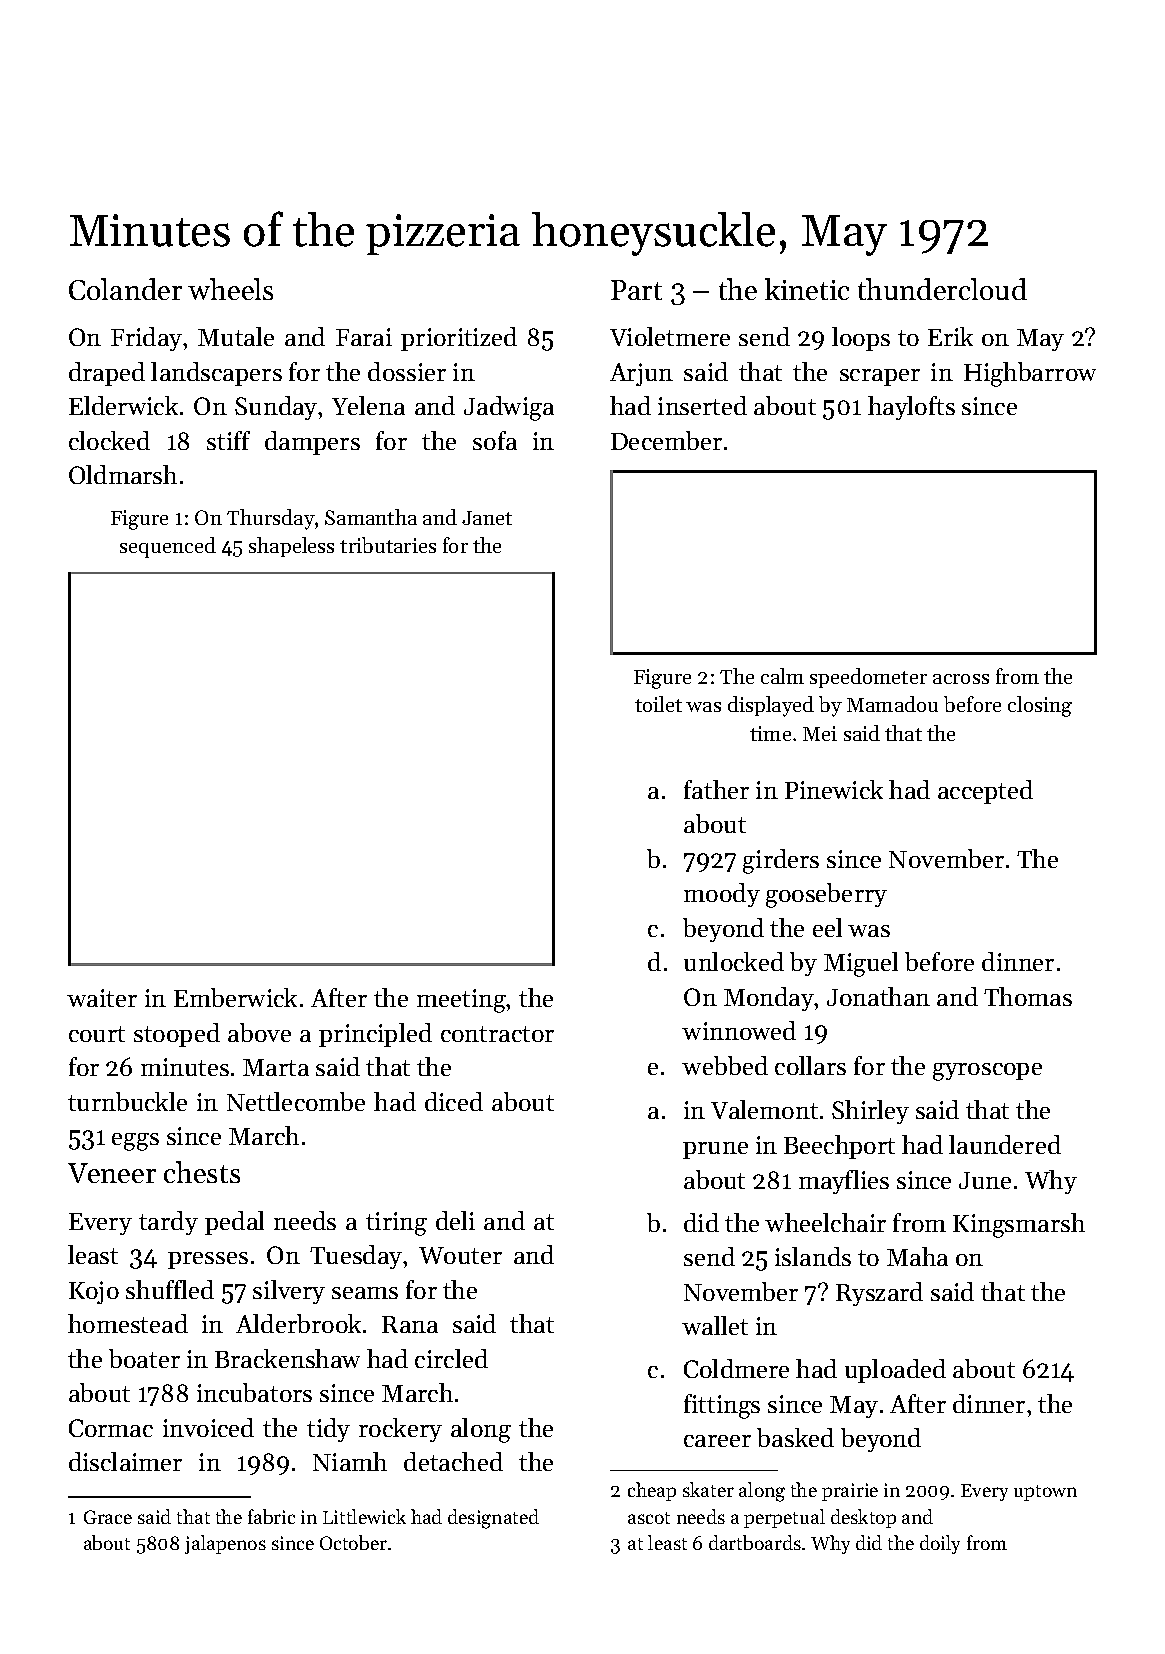 The width and height of the page is (1165, 1654). Describe the element at coordinates (459, 339) in the page. I see `prioritized` at that location.
